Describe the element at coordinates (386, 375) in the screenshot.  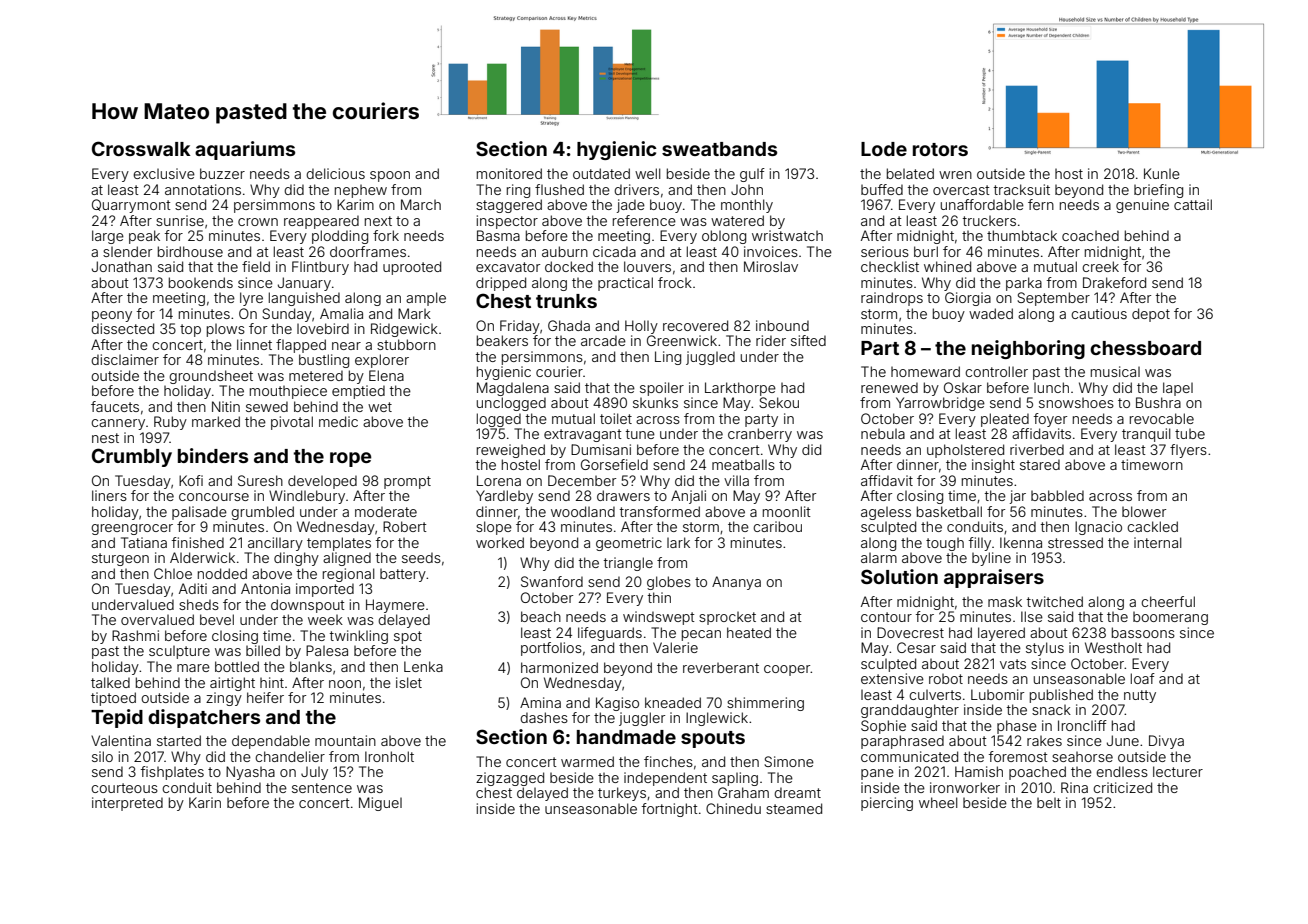
I see `Elena` at that location.
